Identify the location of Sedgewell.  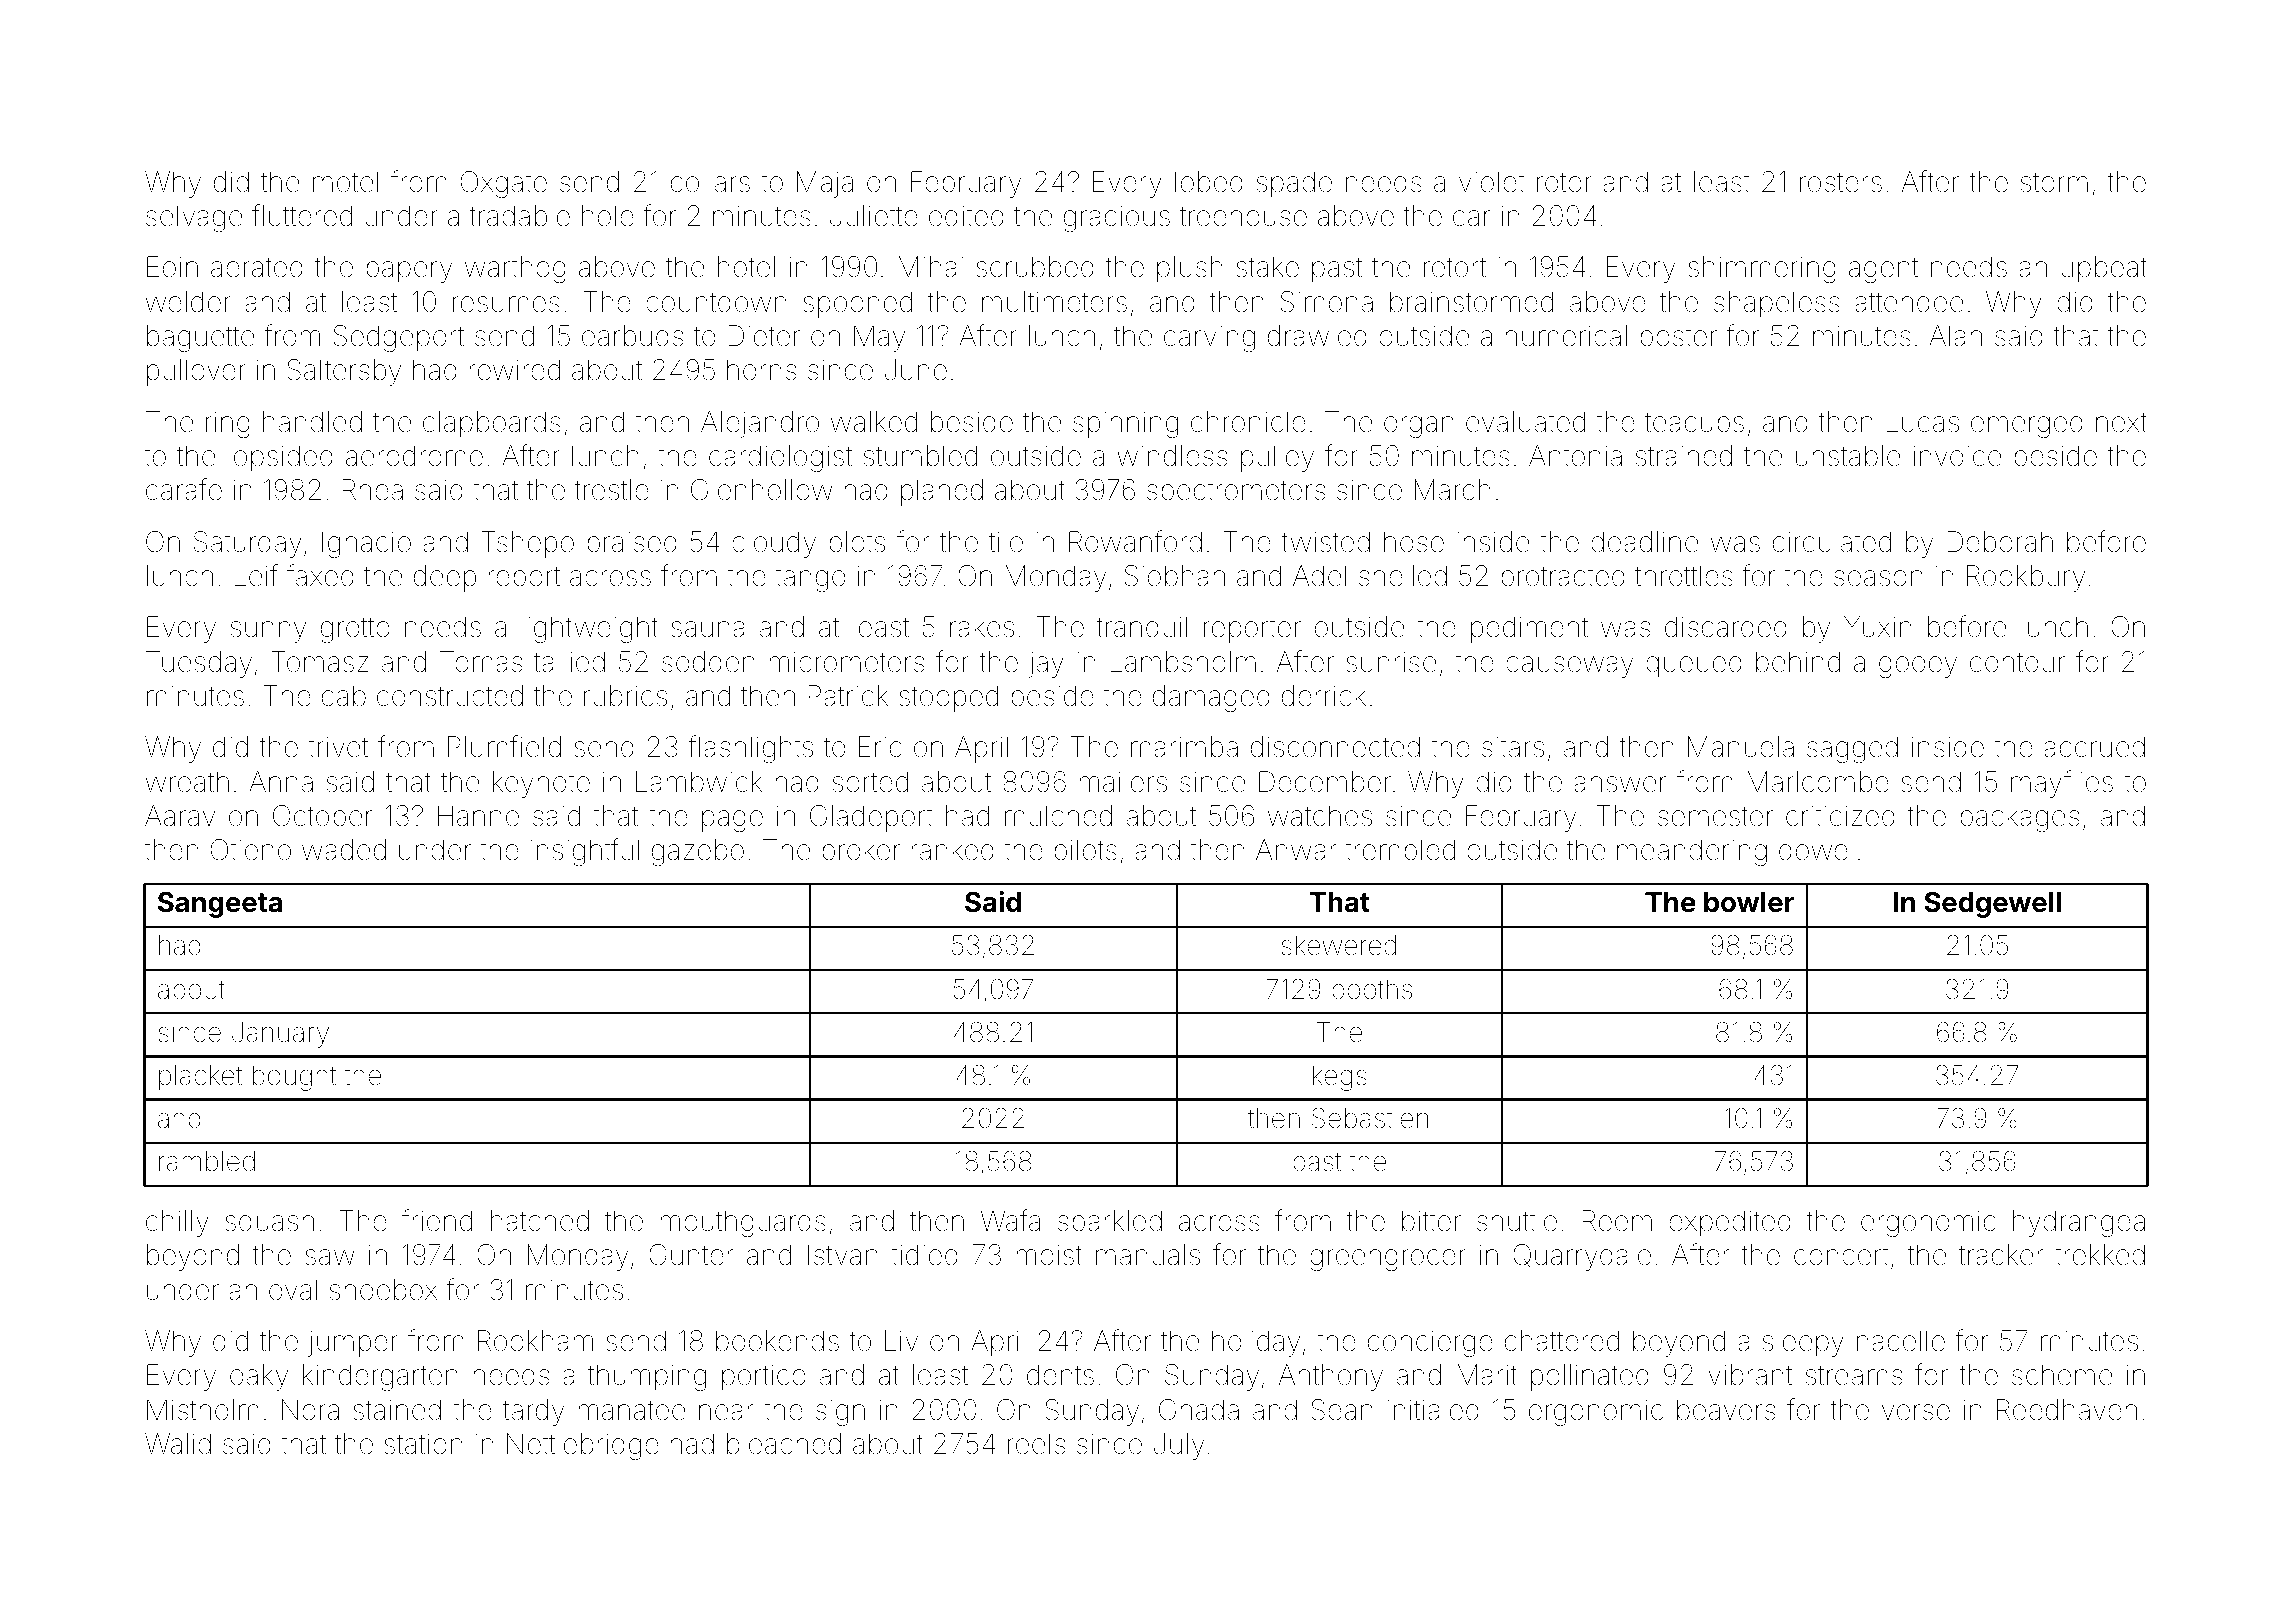
(1992, 905).
